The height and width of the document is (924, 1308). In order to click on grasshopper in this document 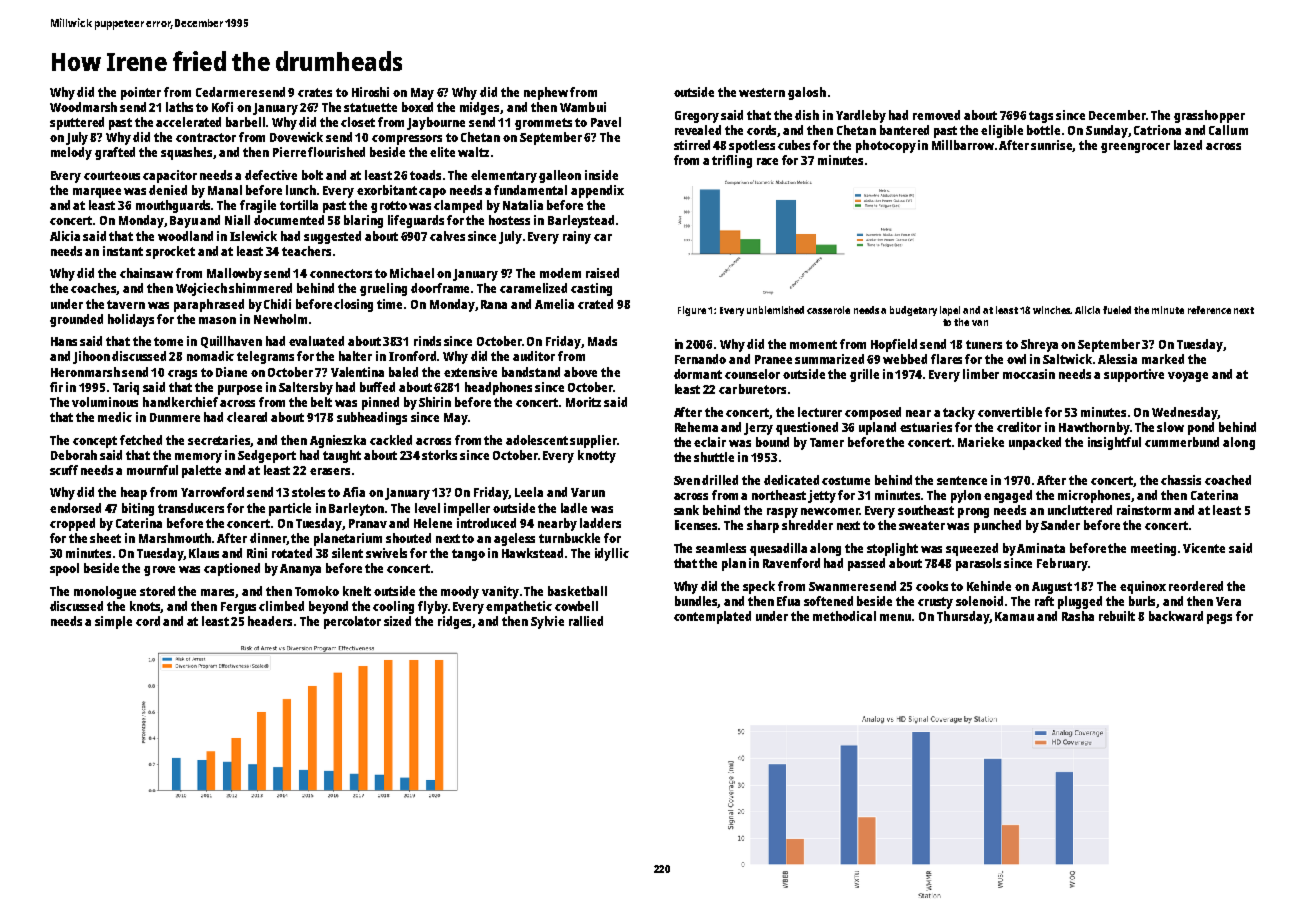, I will do `click(1209, 116)`.
